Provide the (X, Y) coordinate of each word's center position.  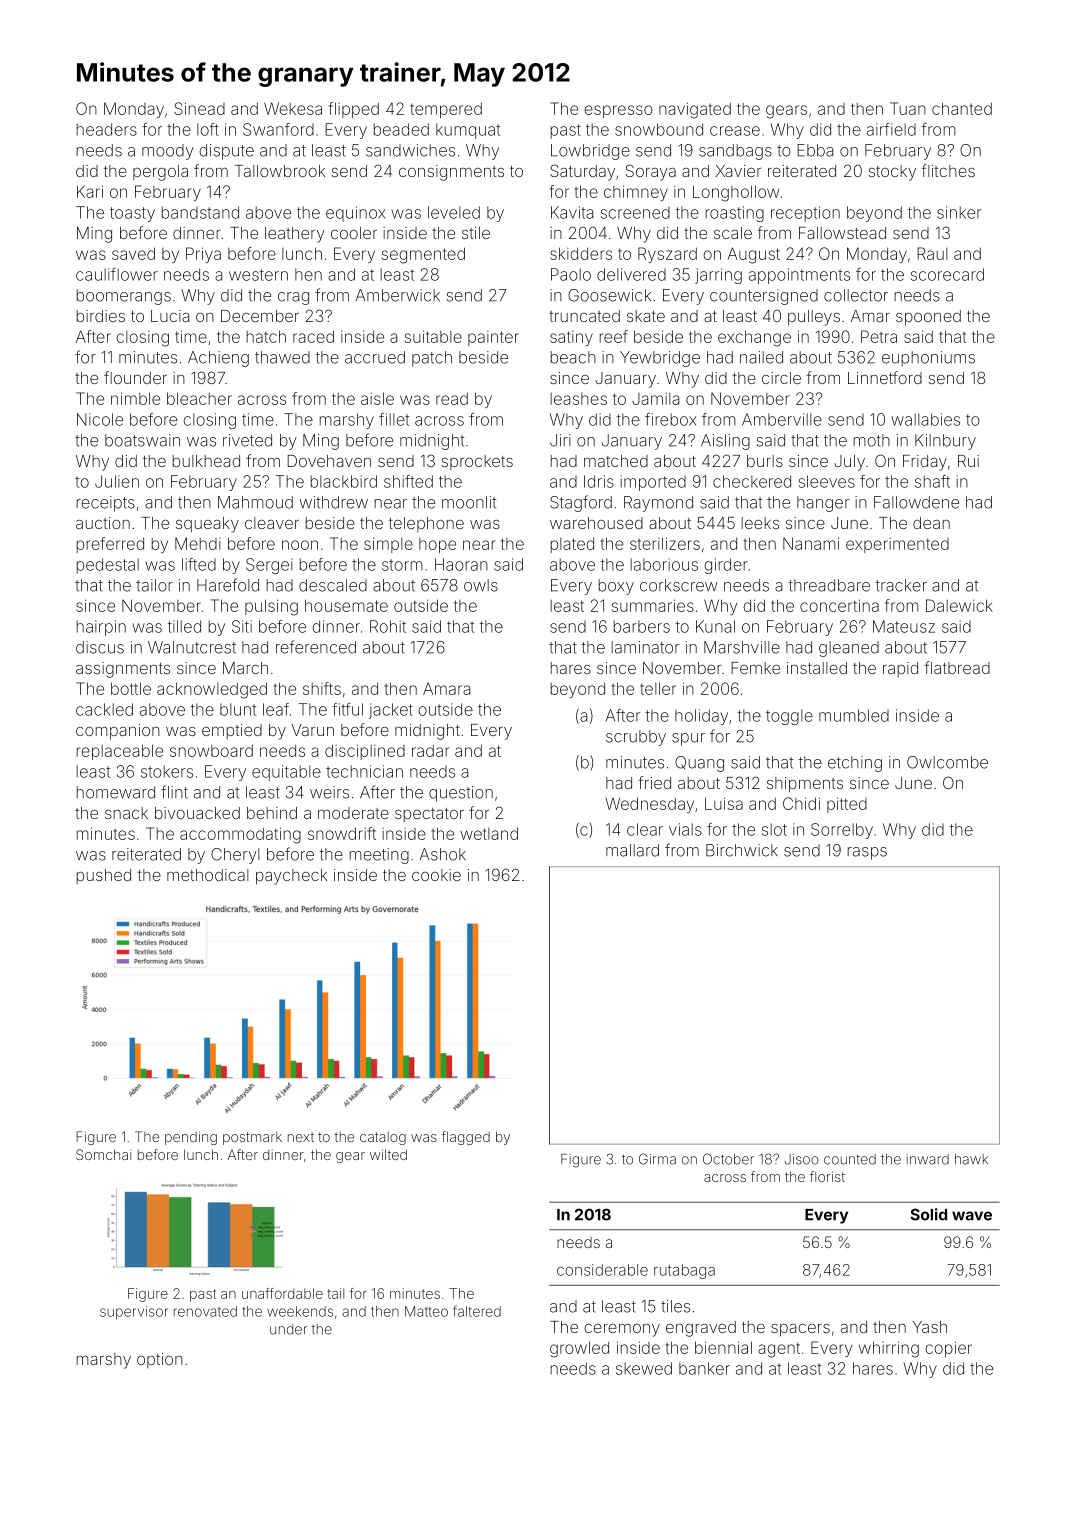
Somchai (103, 1154)
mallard (632, 850)
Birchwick (742, 850)
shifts (322, 688)
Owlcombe (947, 762)
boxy (616, 587)
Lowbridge (590, 152)
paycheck (291, 877)
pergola (160, 173)
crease (735, 131)
